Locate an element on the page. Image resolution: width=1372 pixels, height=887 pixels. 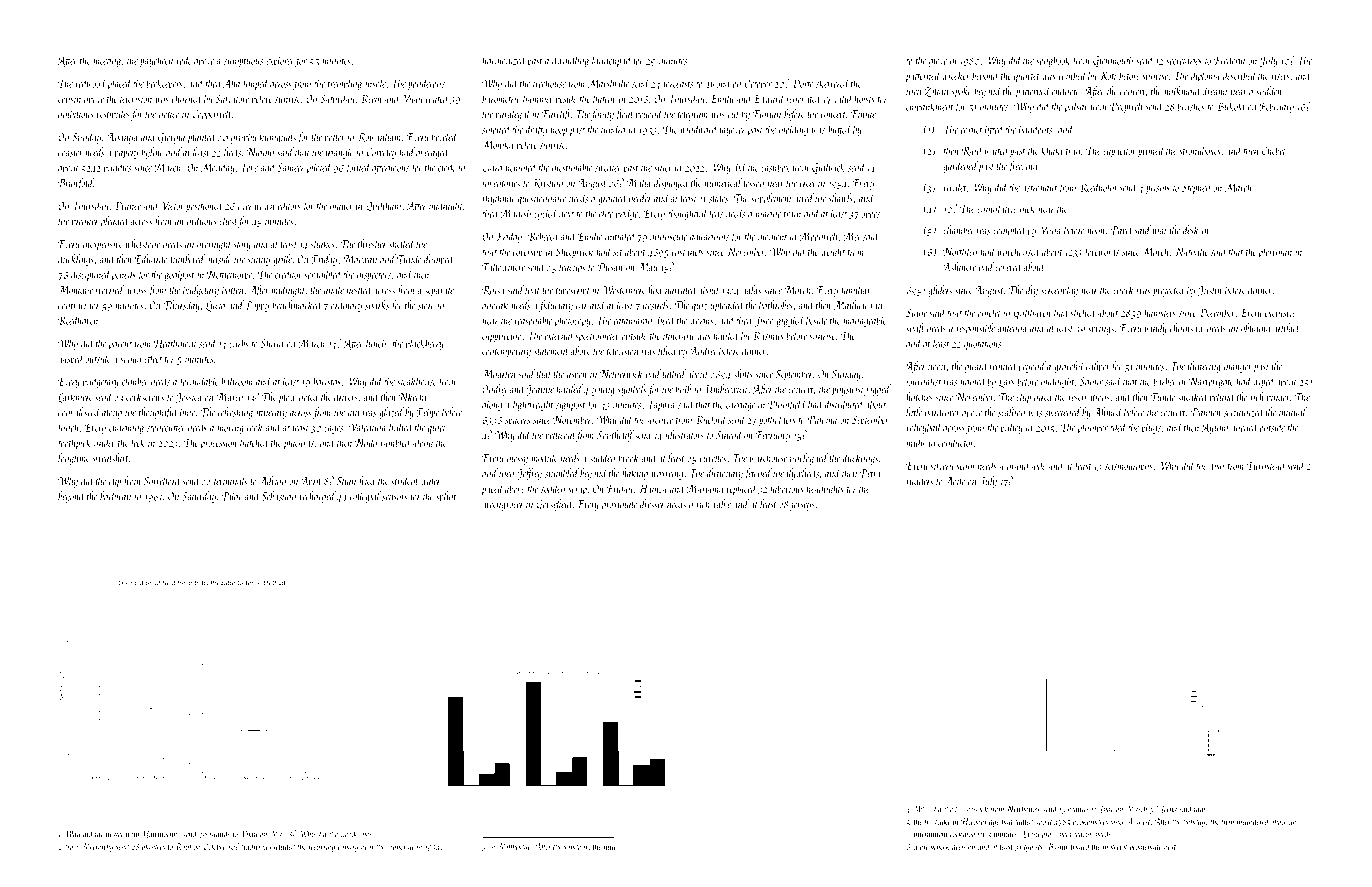
meeting is located at coordinates (107, 62).
